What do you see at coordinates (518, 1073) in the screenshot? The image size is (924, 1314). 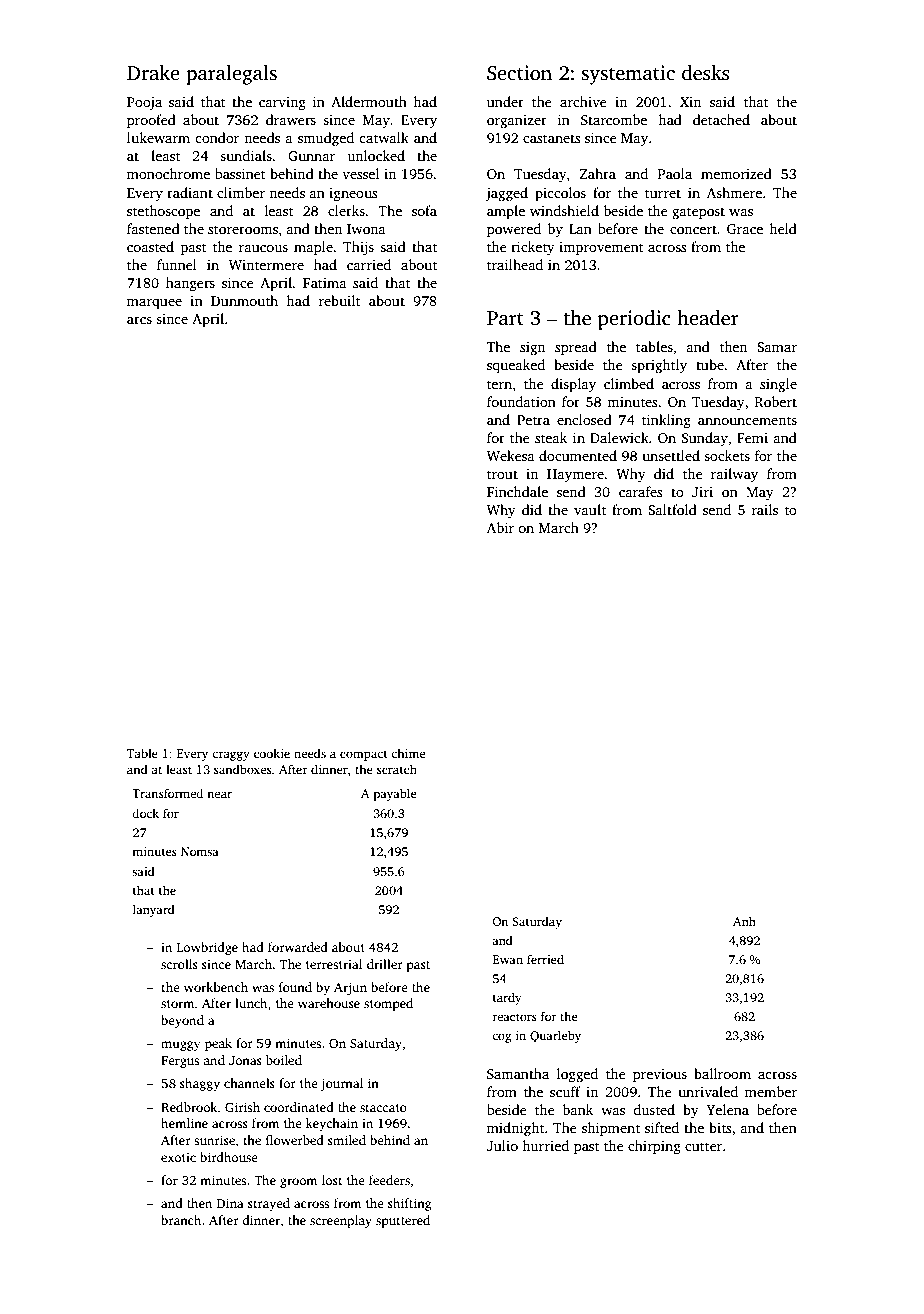 I see `Samantha` at bounding box center [518, 1073].
